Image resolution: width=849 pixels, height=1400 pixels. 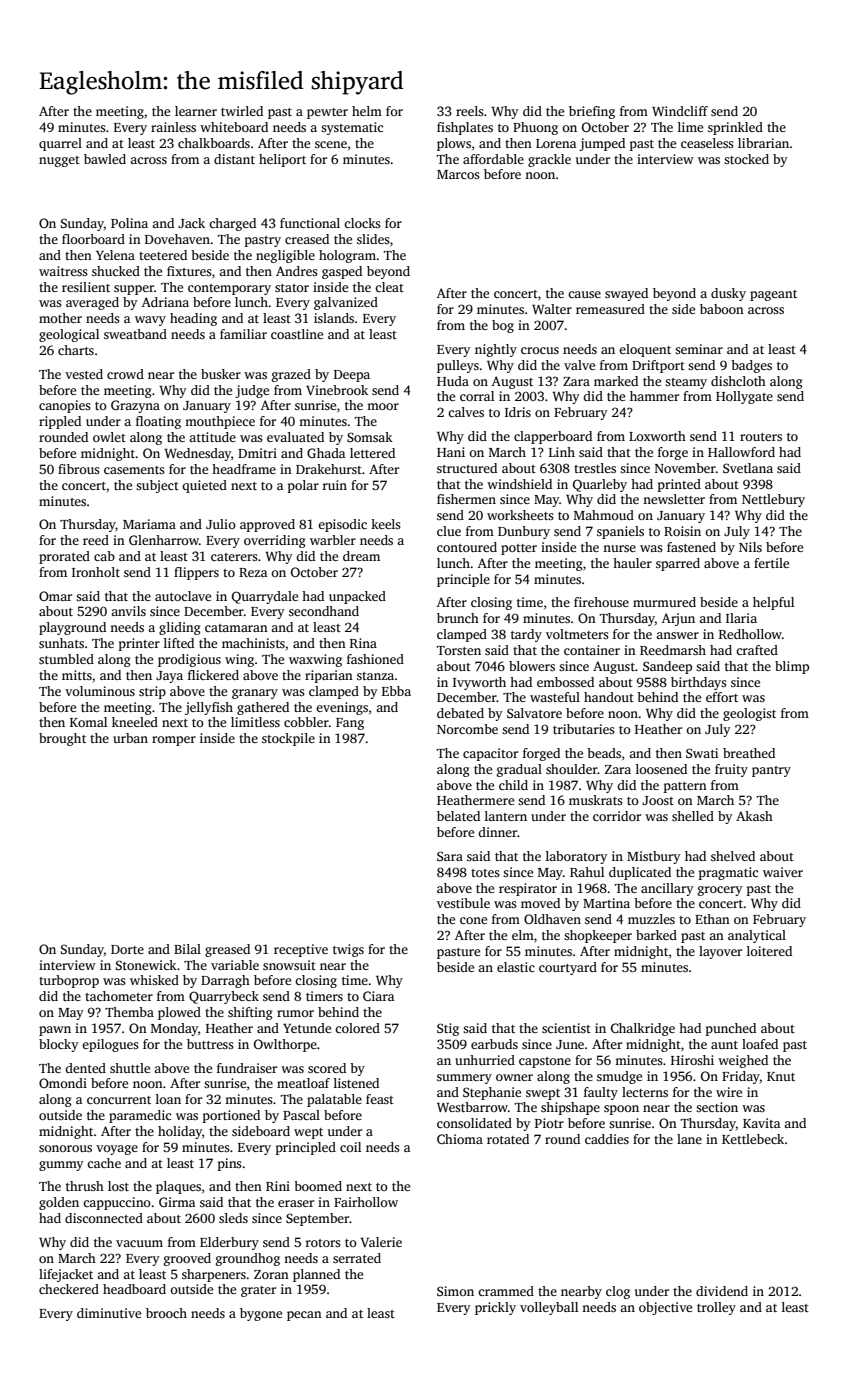 I want to click on affordable, so click(x=493, y=159).
